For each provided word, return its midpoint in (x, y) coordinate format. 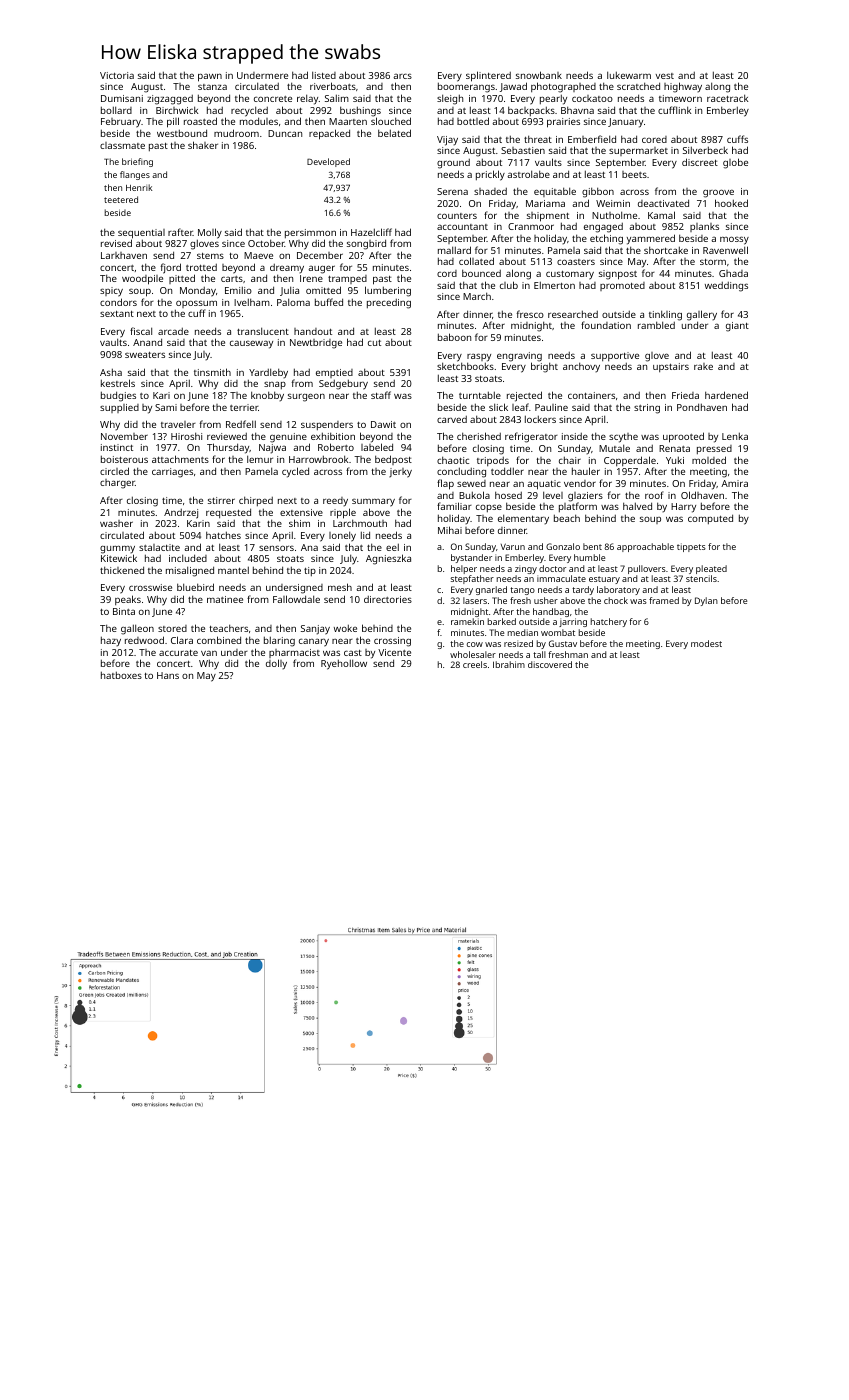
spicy (111, 292)
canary (314, 642)
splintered (488, 76)
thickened (122, 570)
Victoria (117, 75)
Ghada (733, 273)
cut (374, 343)
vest (665, 76)
